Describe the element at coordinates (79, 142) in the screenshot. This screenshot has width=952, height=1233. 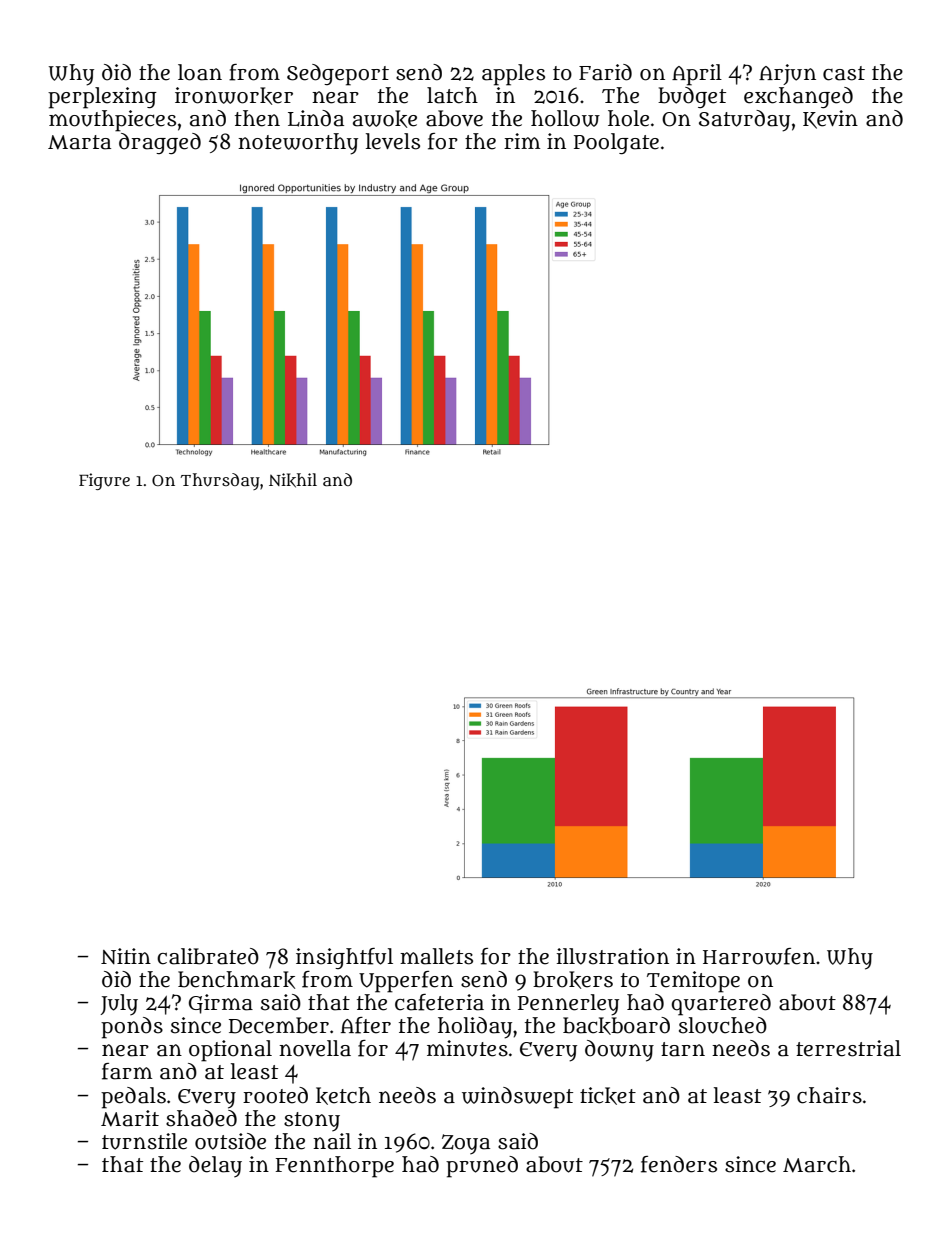
I see `Marta` at that location.
